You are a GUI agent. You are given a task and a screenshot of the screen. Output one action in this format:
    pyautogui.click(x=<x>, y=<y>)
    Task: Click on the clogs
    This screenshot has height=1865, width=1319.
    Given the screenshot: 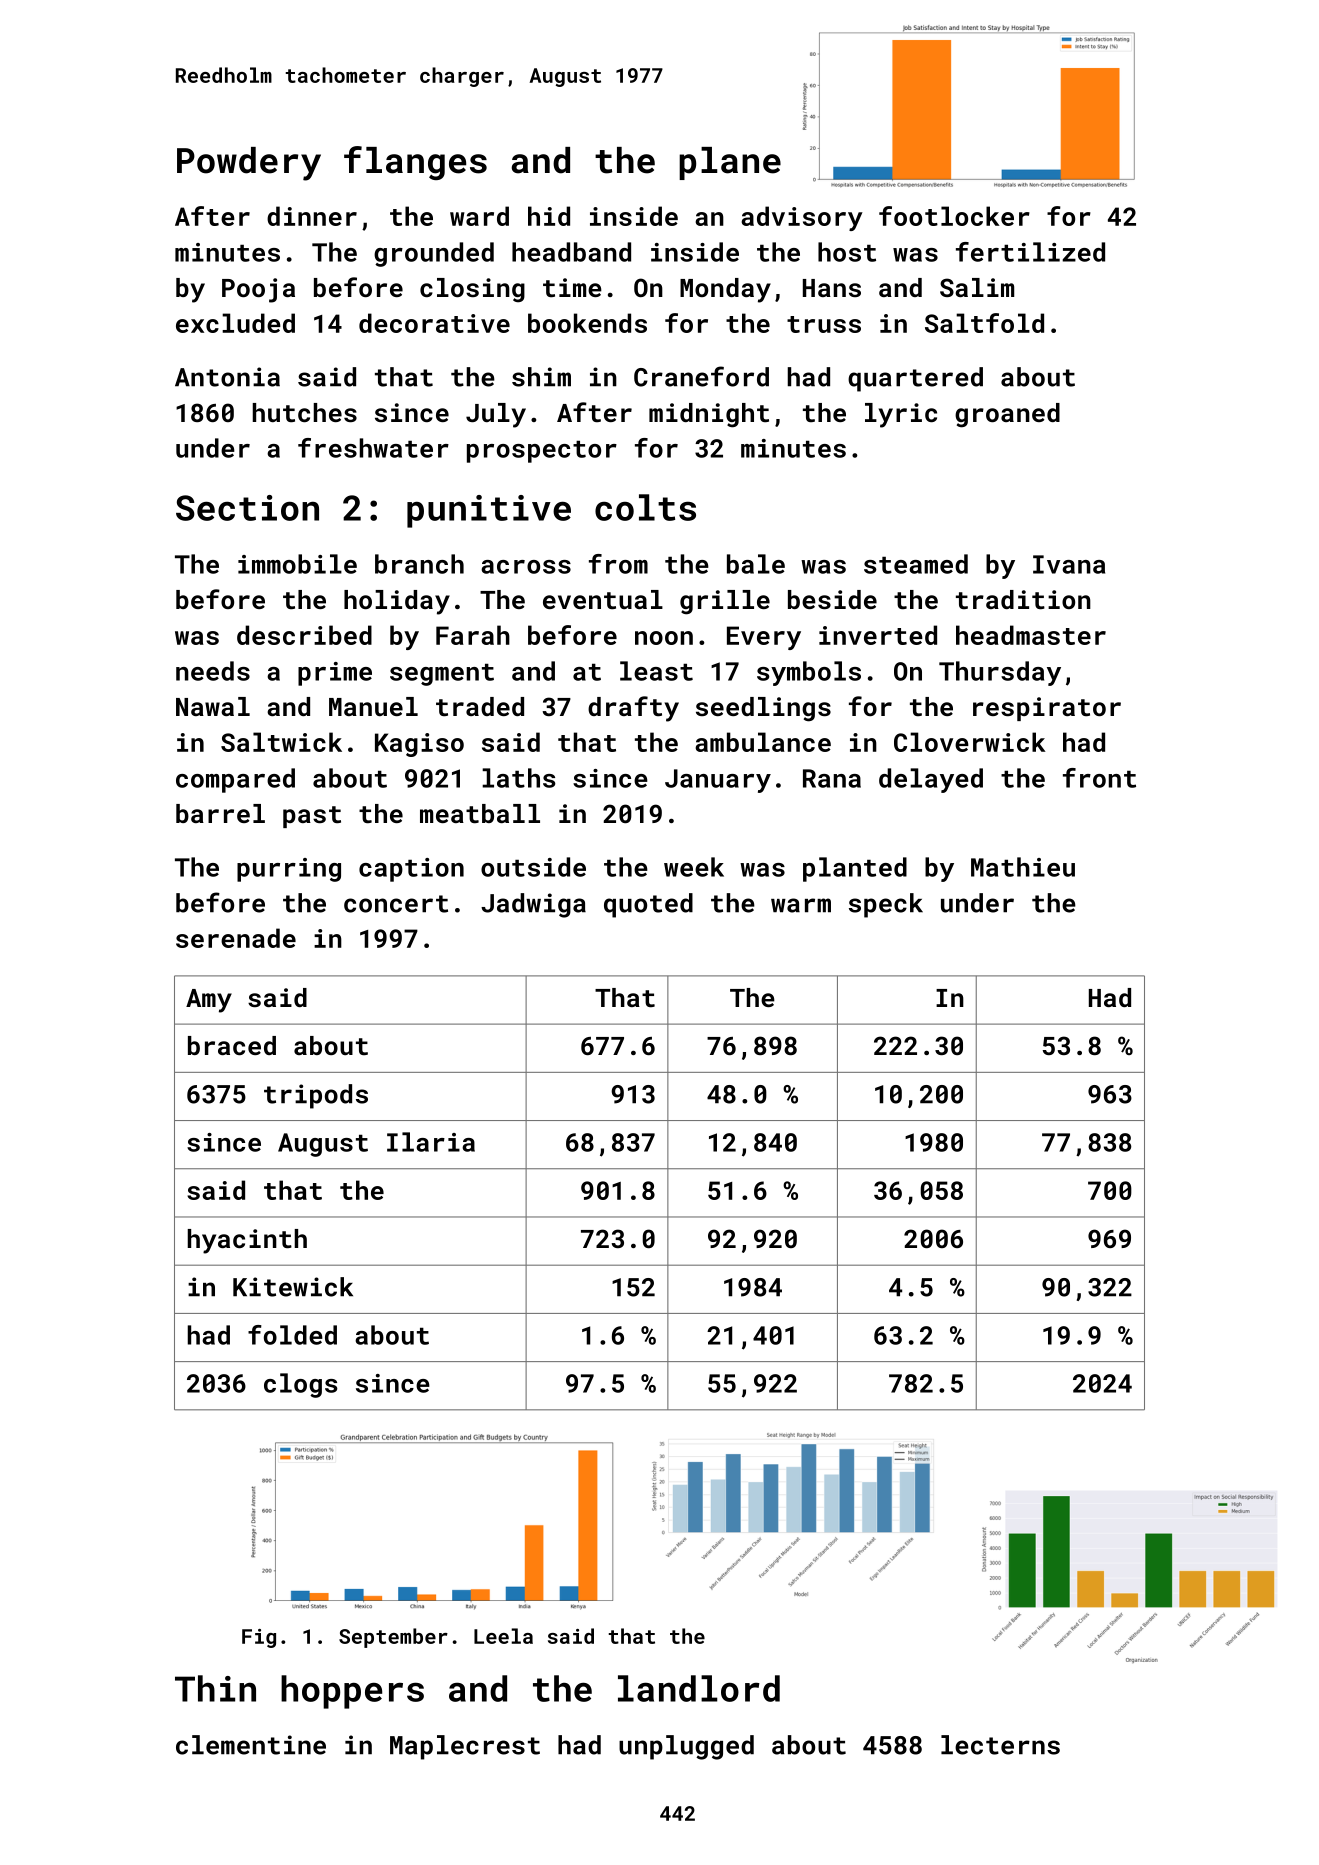 What is the action you would take?
    pyautogui.click(x=301, y=1385)
